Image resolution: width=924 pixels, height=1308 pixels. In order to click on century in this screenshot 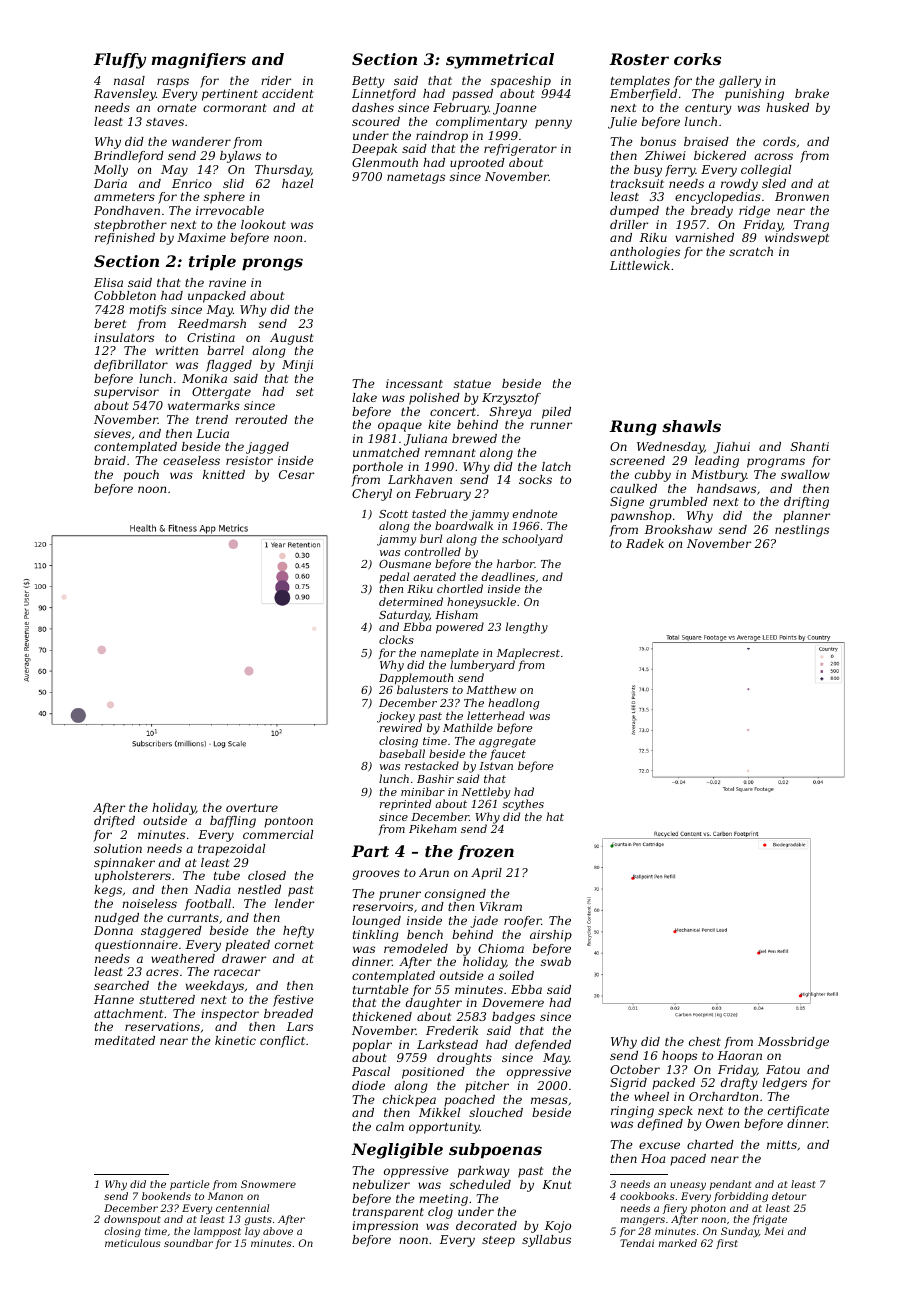, I will do `click(708, 109)`.
